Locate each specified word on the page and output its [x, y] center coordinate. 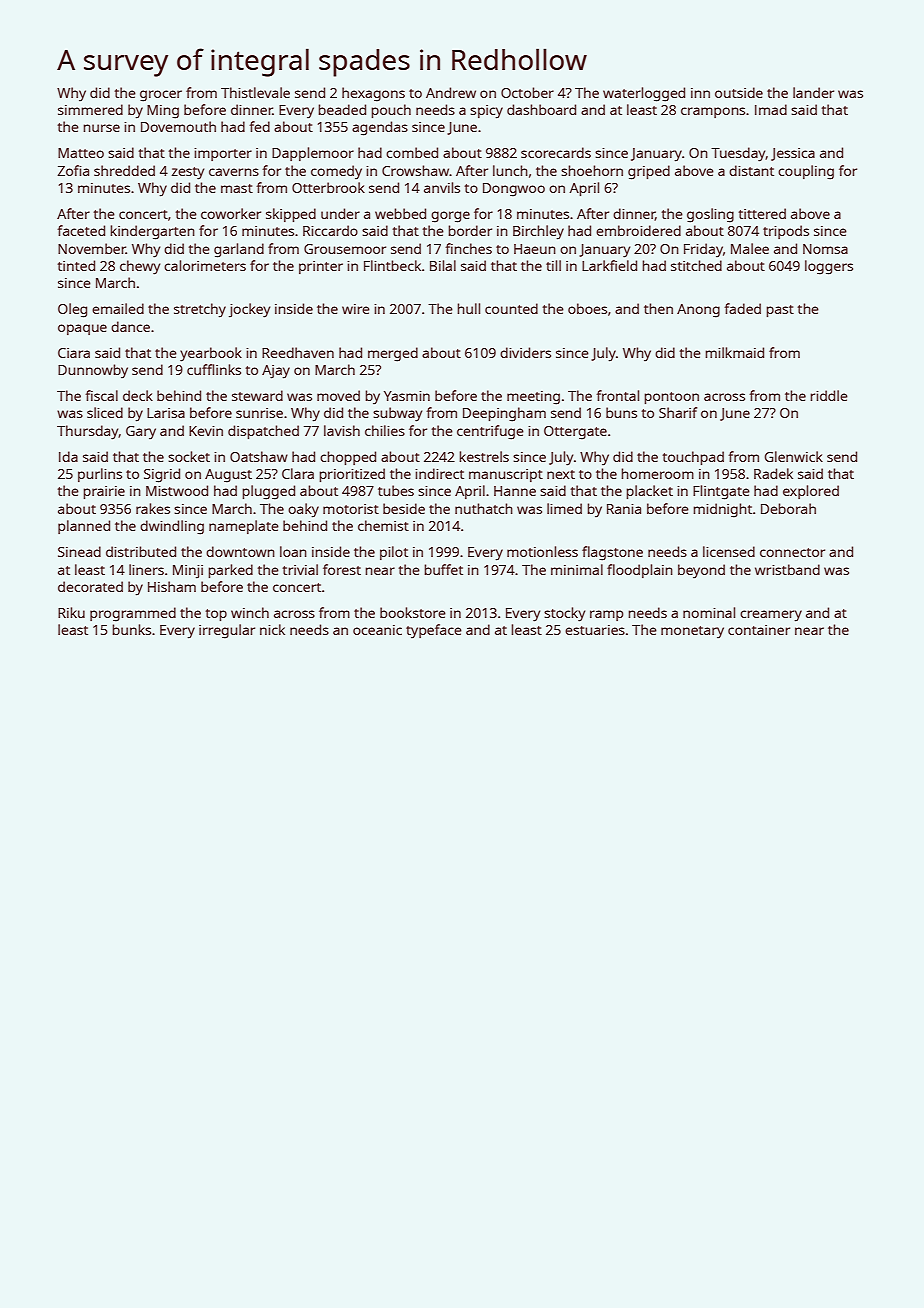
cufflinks [214, 369]
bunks [131, 629]
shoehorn [592, 170]
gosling [710, 215]
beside [404, 508]
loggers [829, 267]
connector [792, 552]
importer [223, 154]
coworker [231, 213]
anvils [442, 187]
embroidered [638, 230]
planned [84, 527]
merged [393, 354]
